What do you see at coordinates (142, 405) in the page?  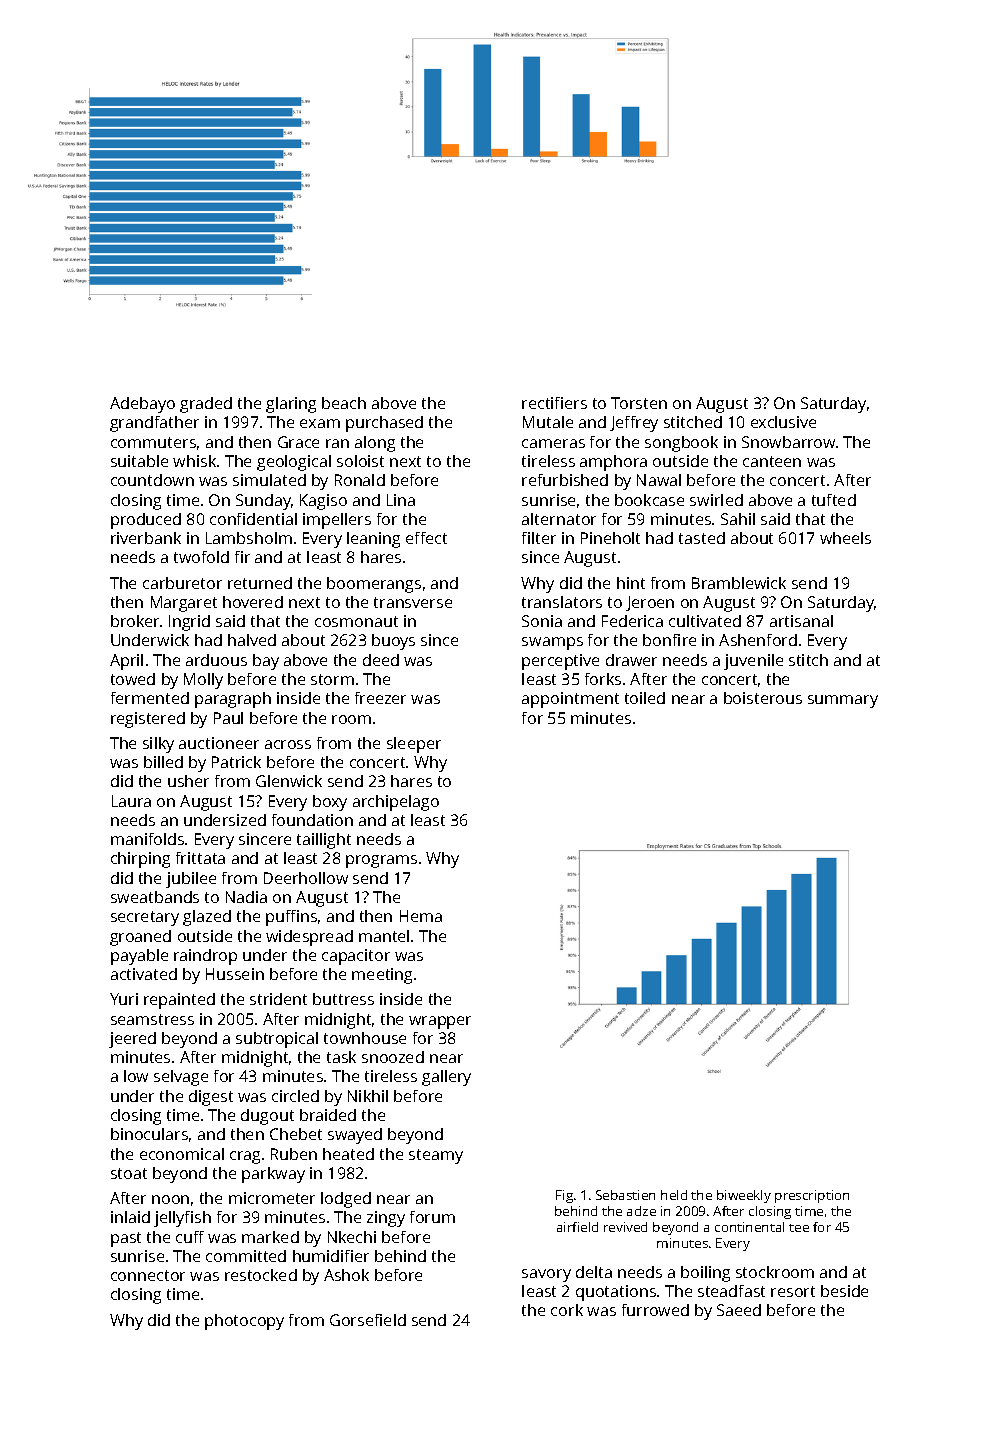 I see `Adebayo` at bounding box center [142, 405].
